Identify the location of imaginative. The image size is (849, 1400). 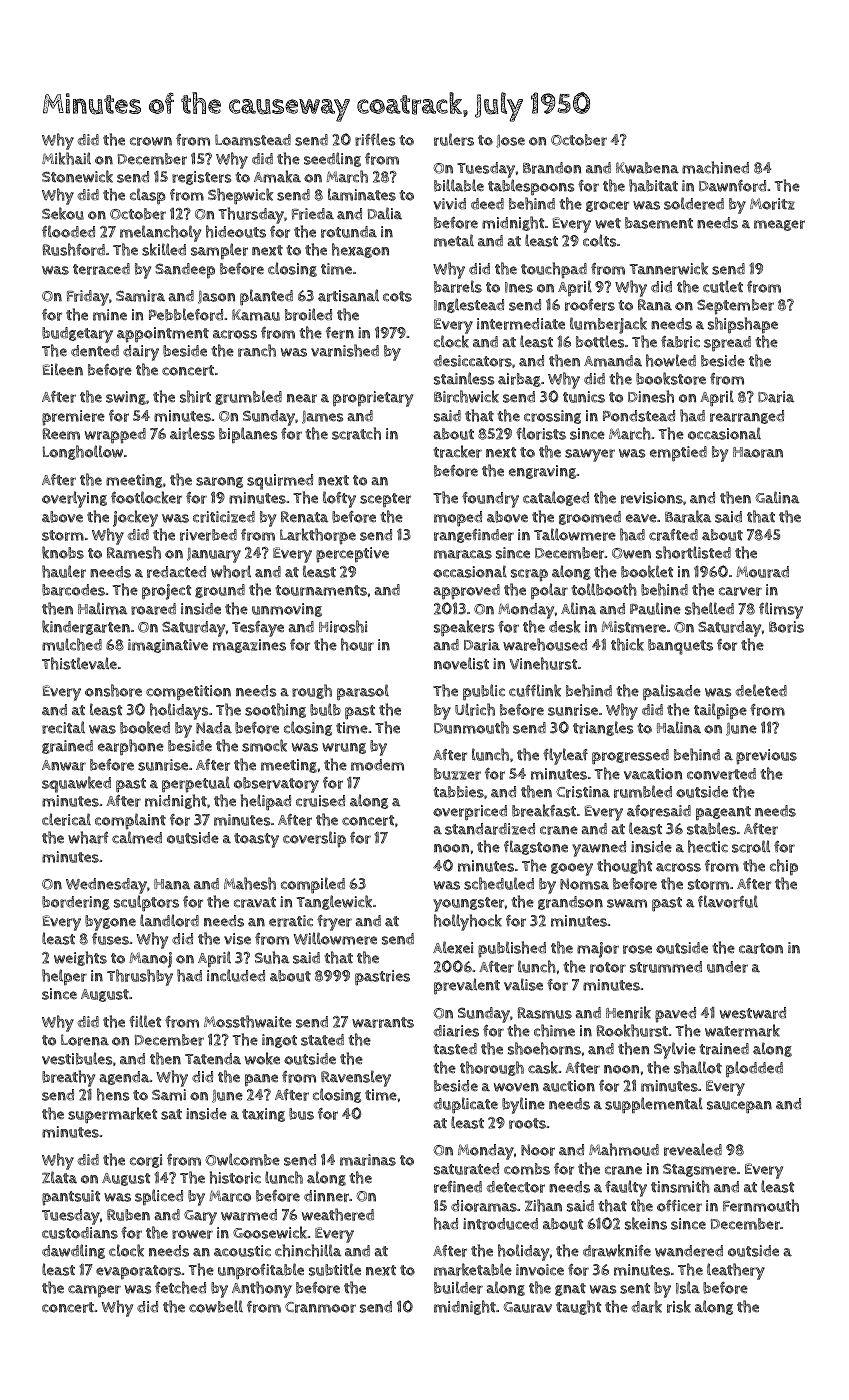
(168, 646).
